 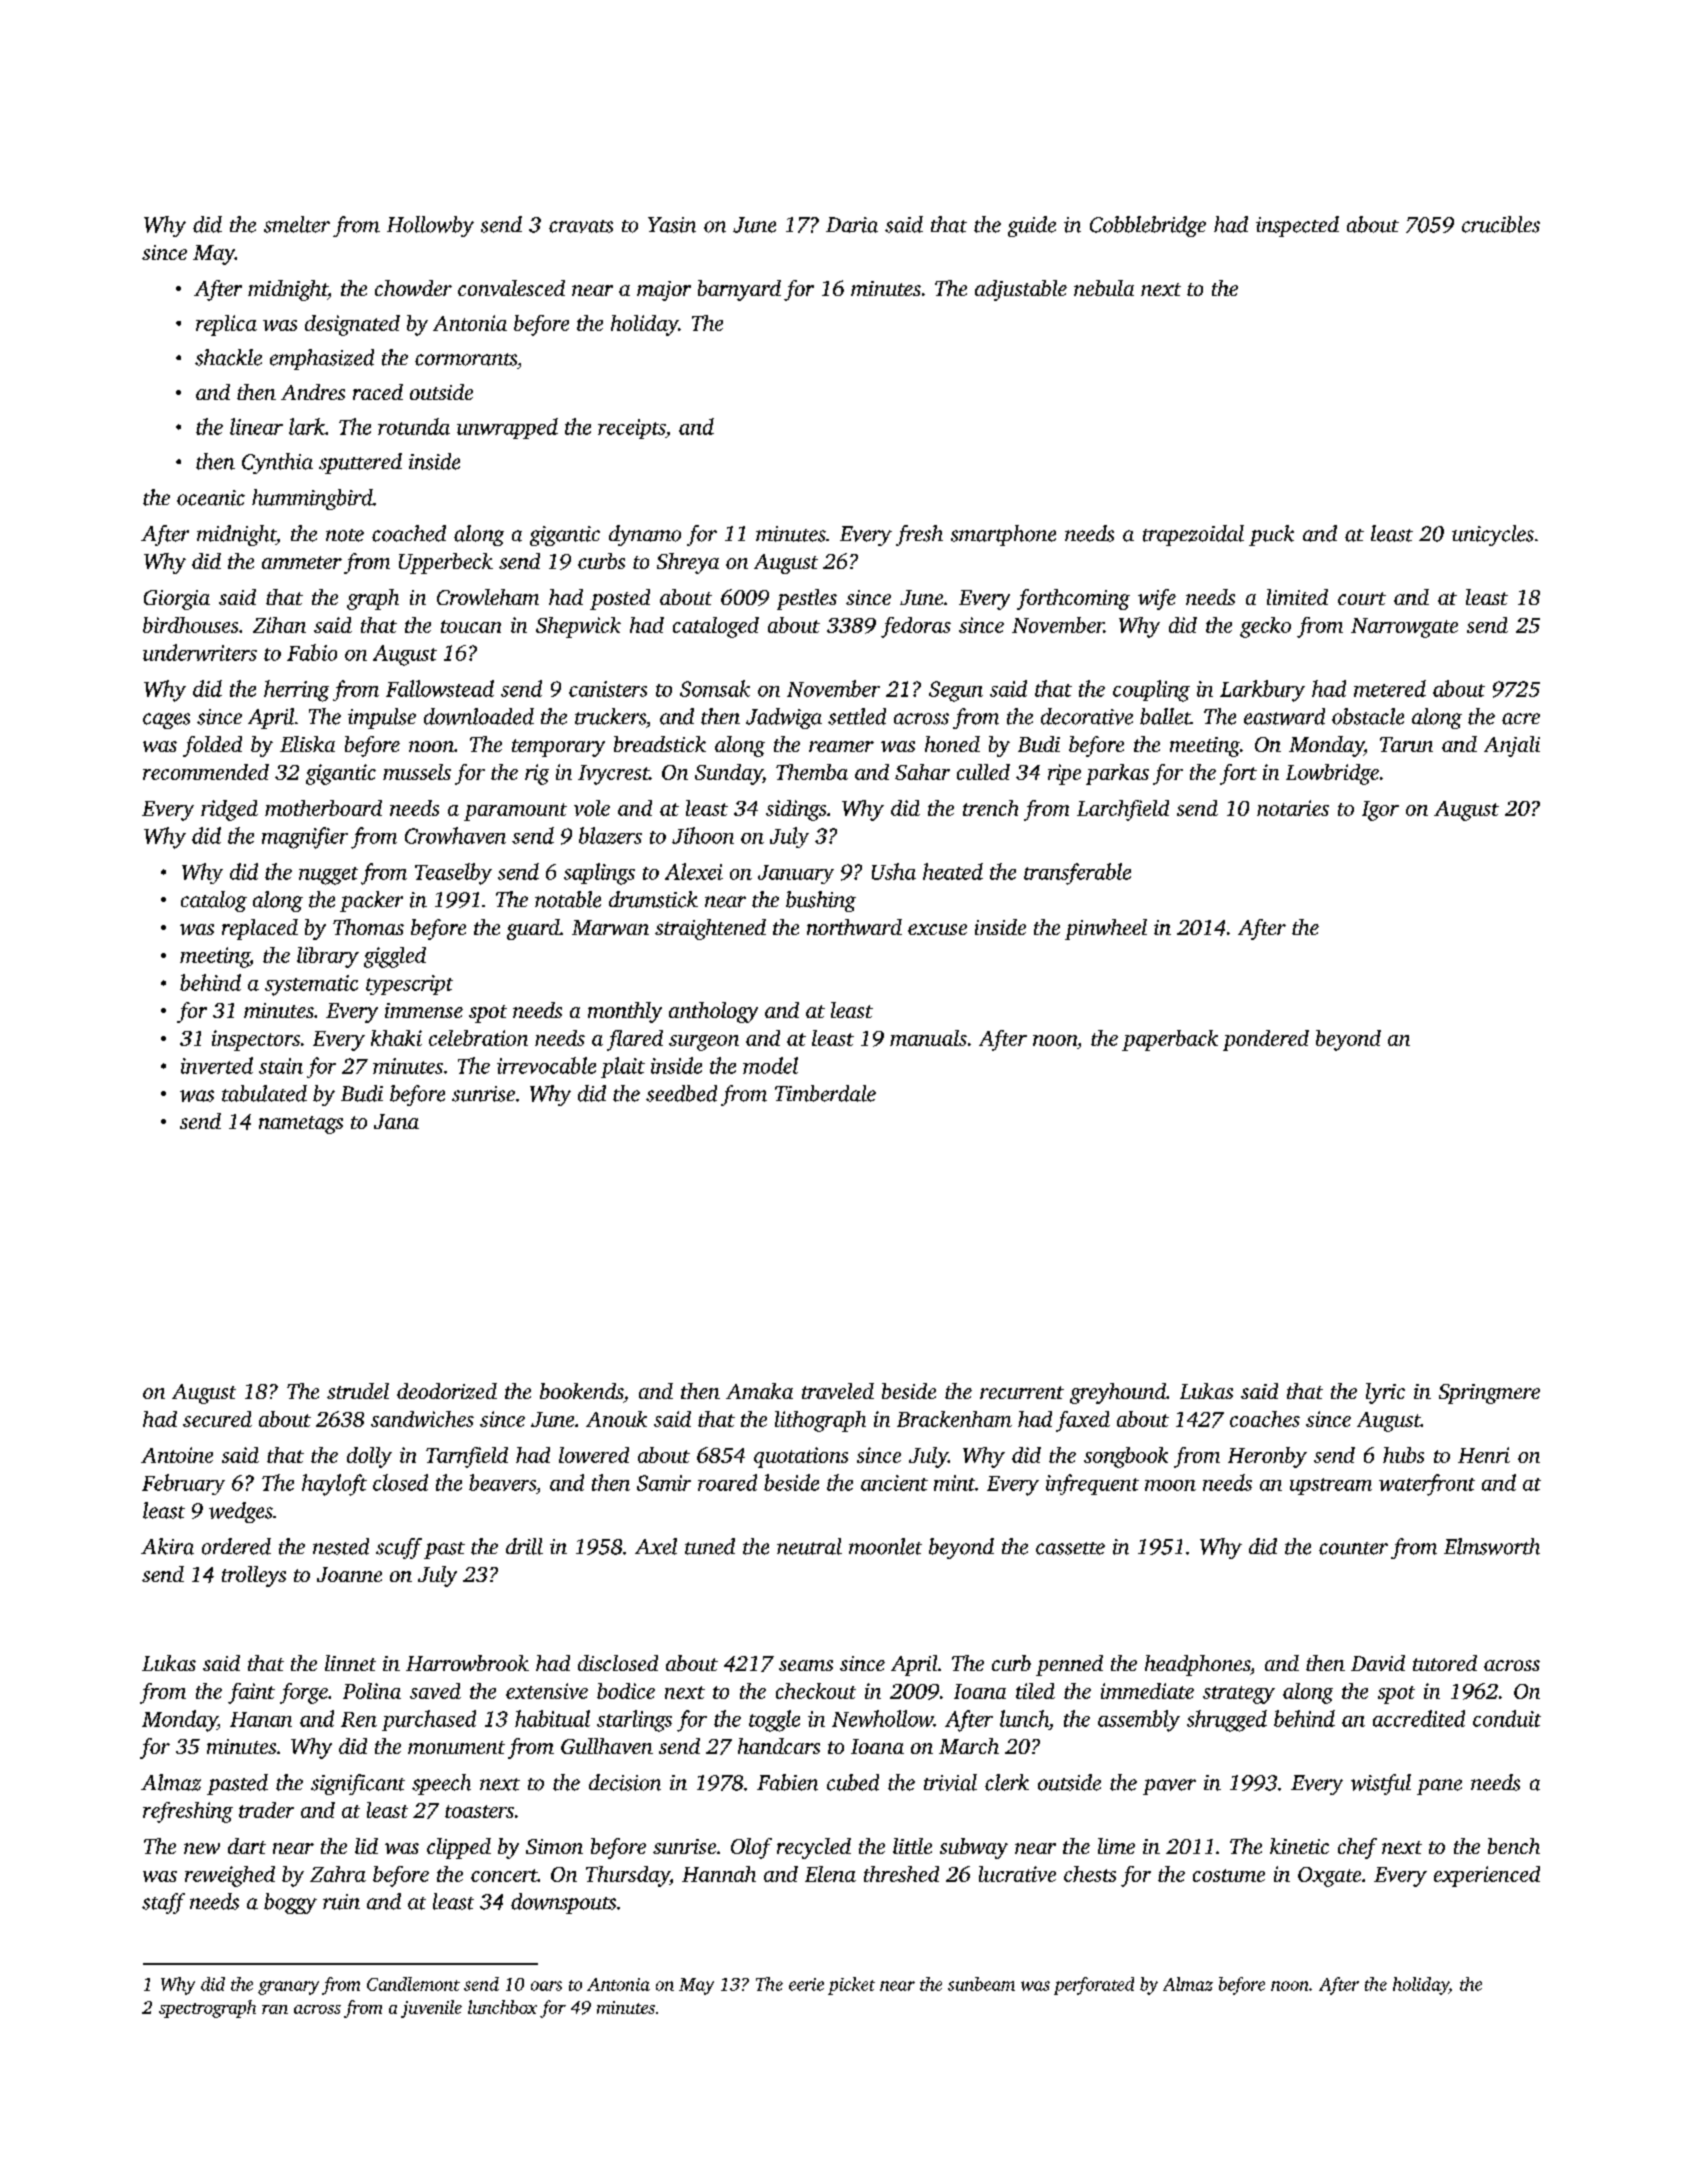 I want to click on perforated, so click(x=1094, y=1986).
